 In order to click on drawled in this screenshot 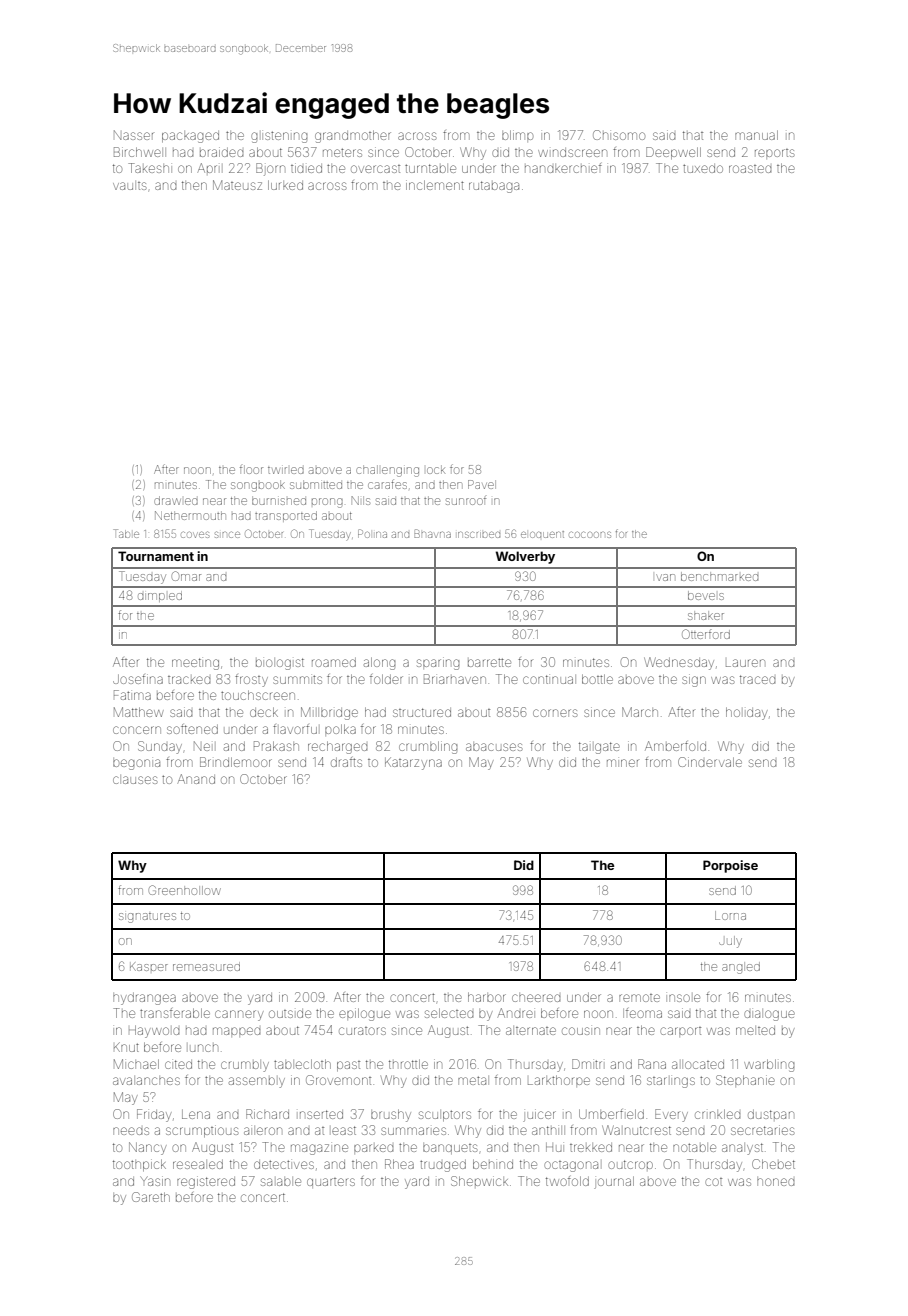, I will do `click(176, 500)`.
